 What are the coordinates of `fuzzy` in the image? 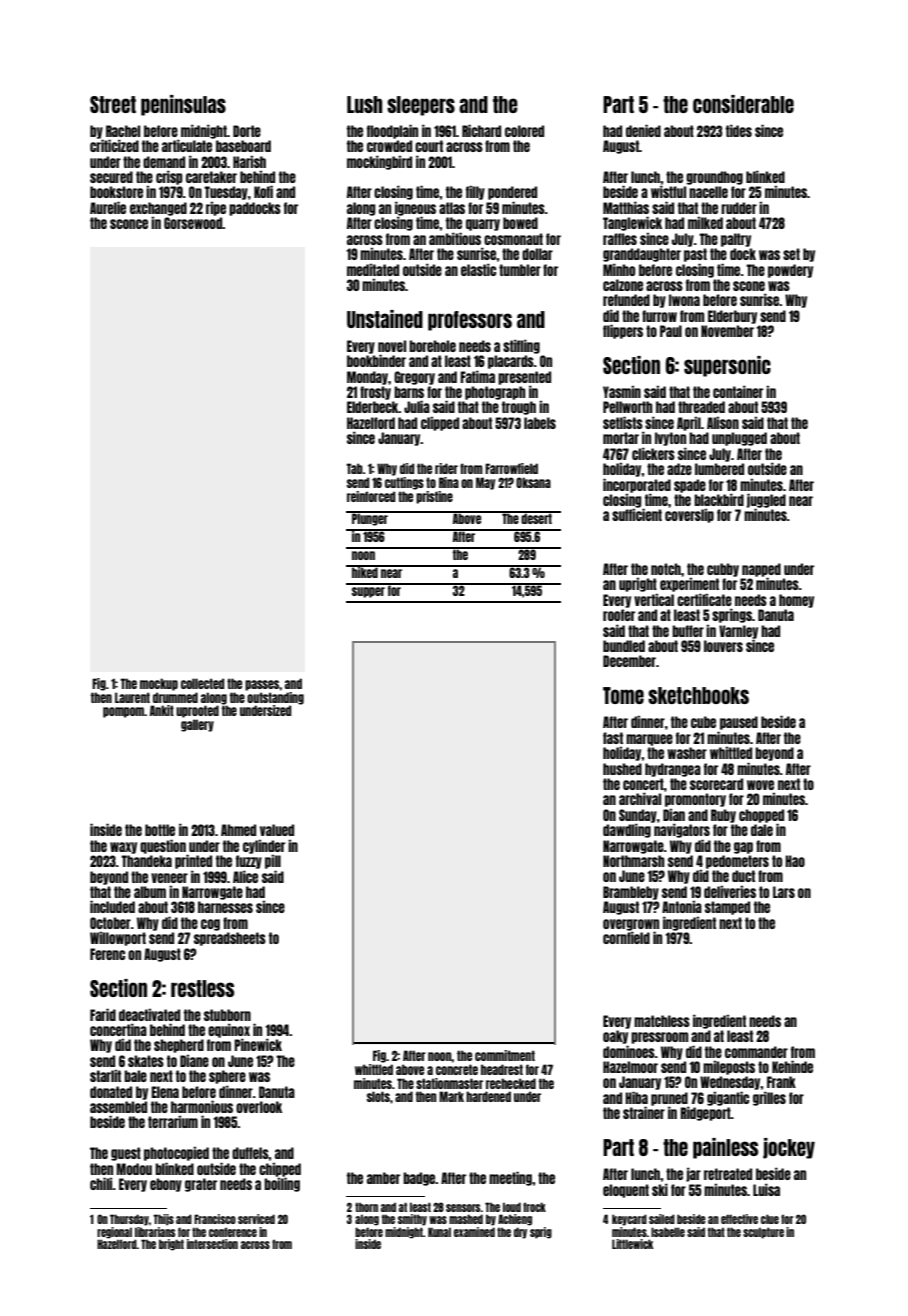 It's located at (249, 862).
